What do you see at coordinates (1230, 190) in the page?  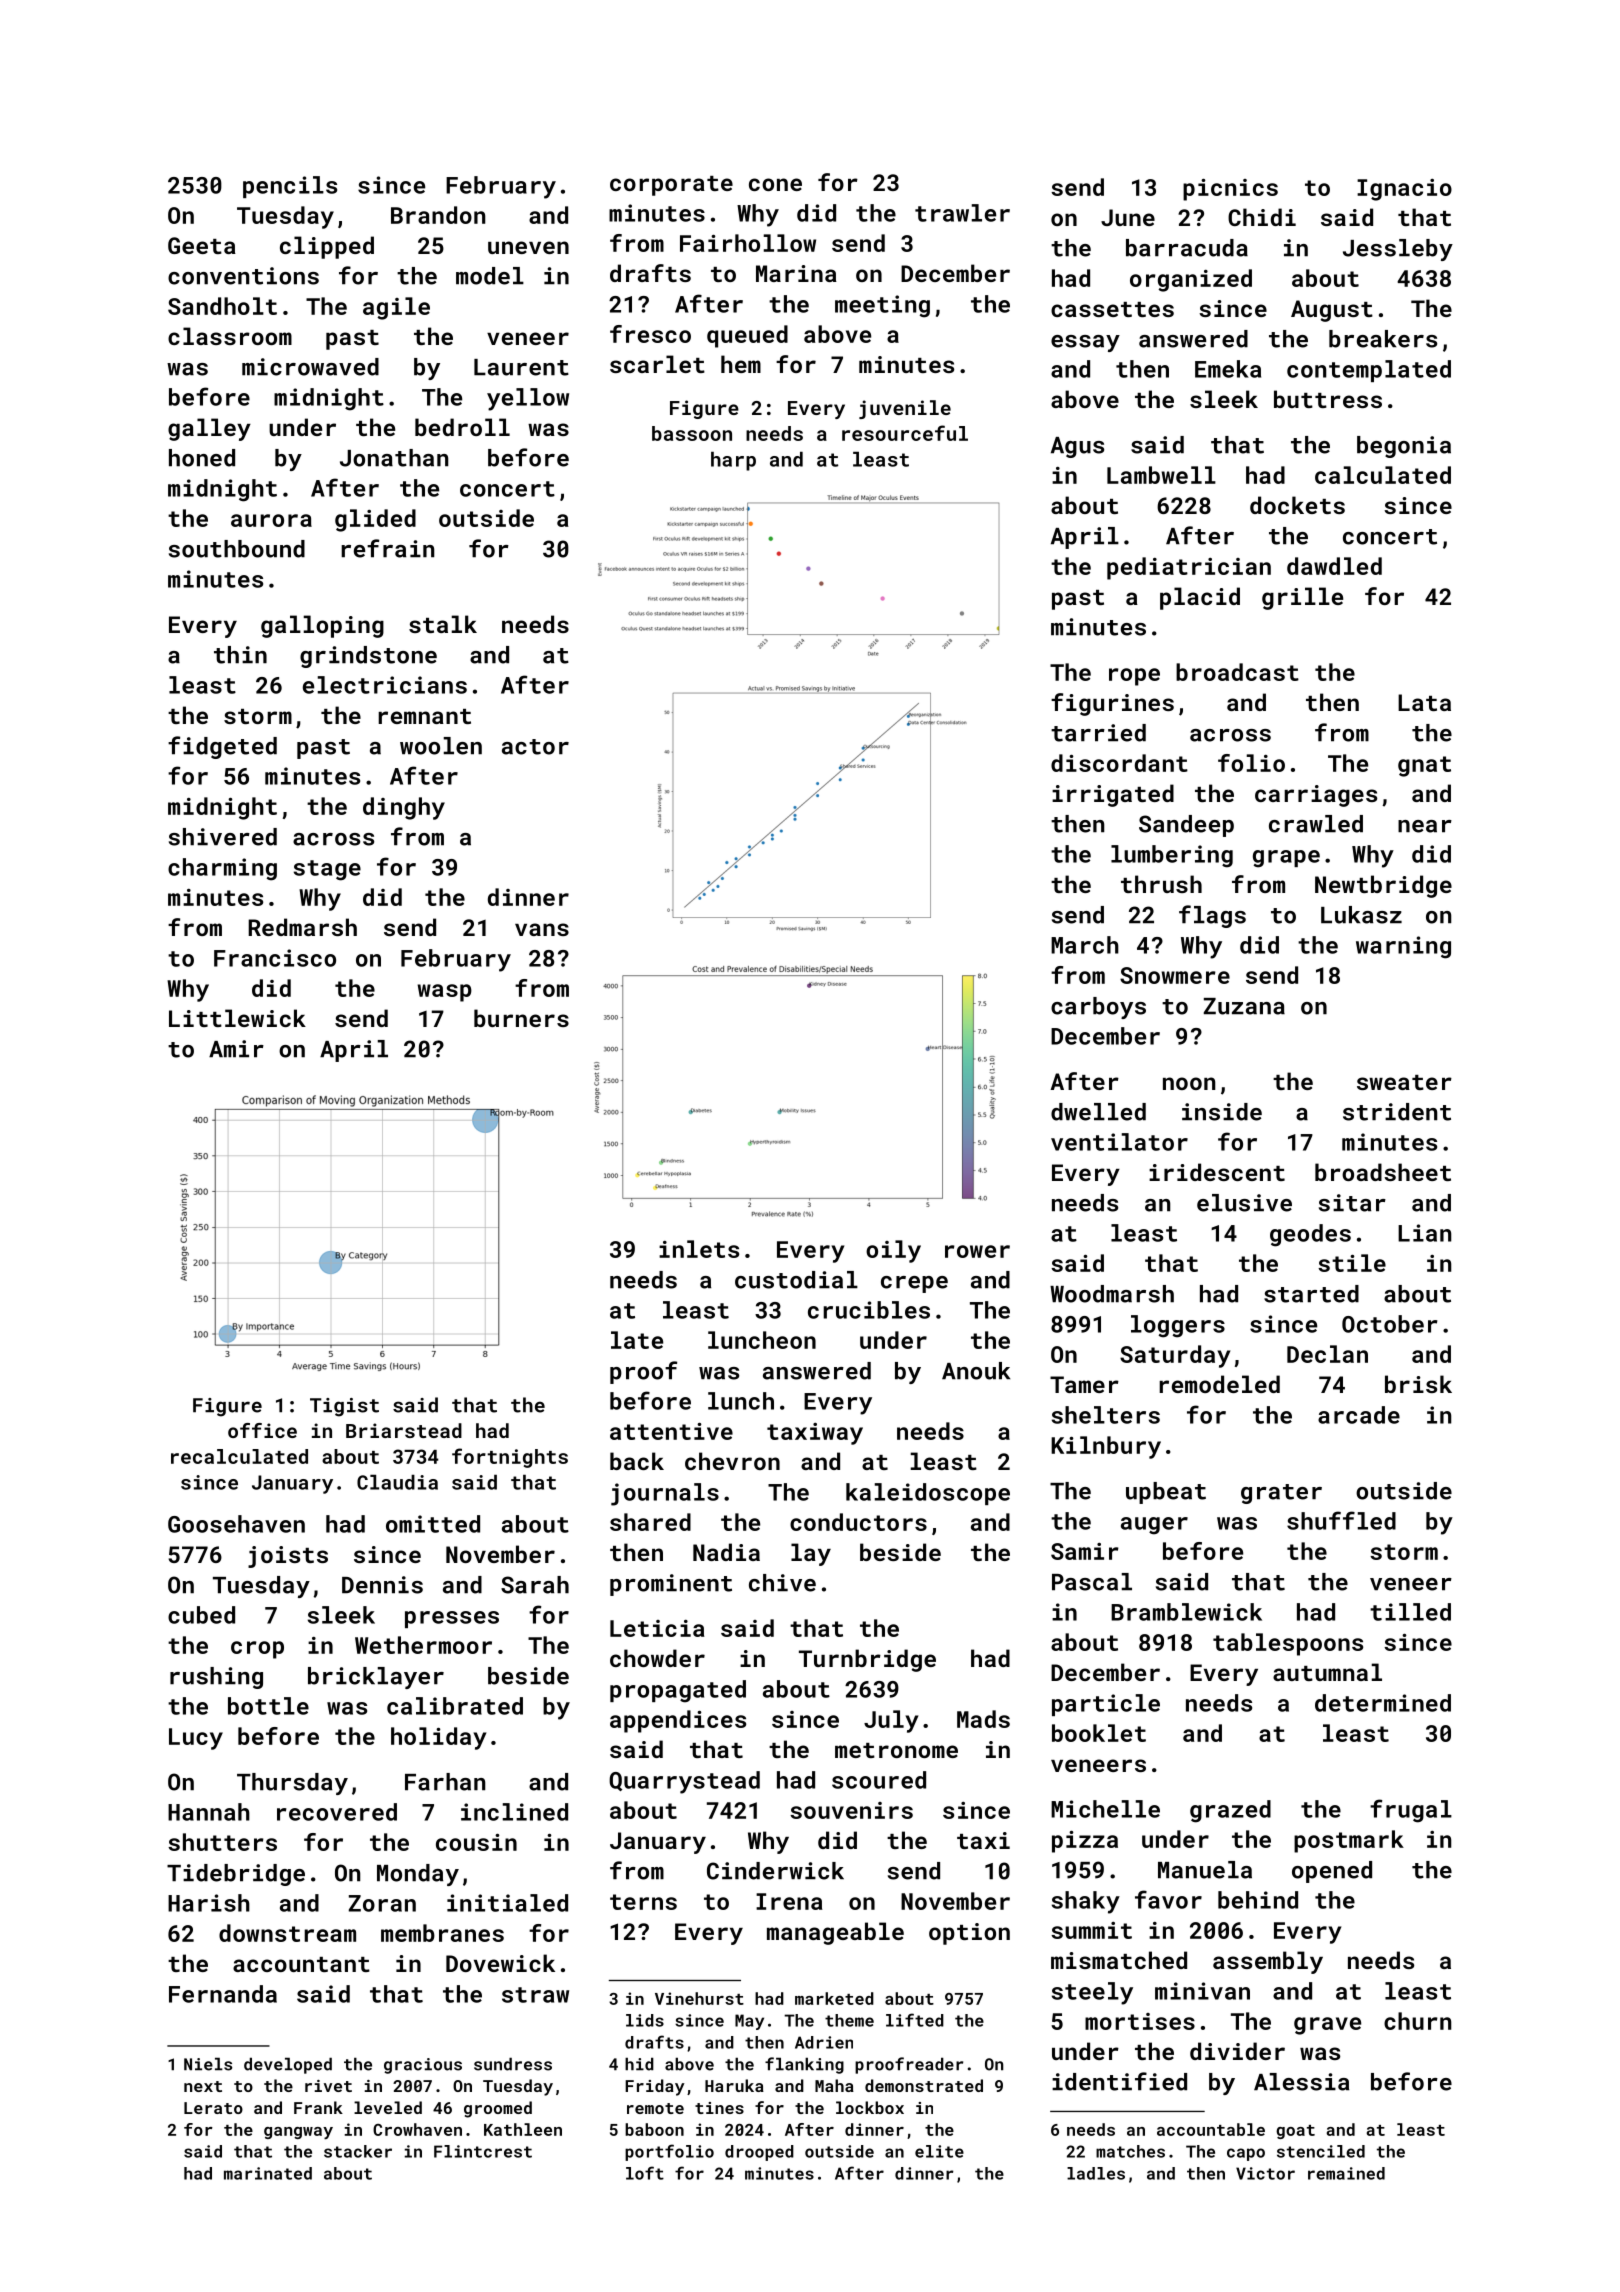 I see `picnics` at bounding box center [1230, 190].
